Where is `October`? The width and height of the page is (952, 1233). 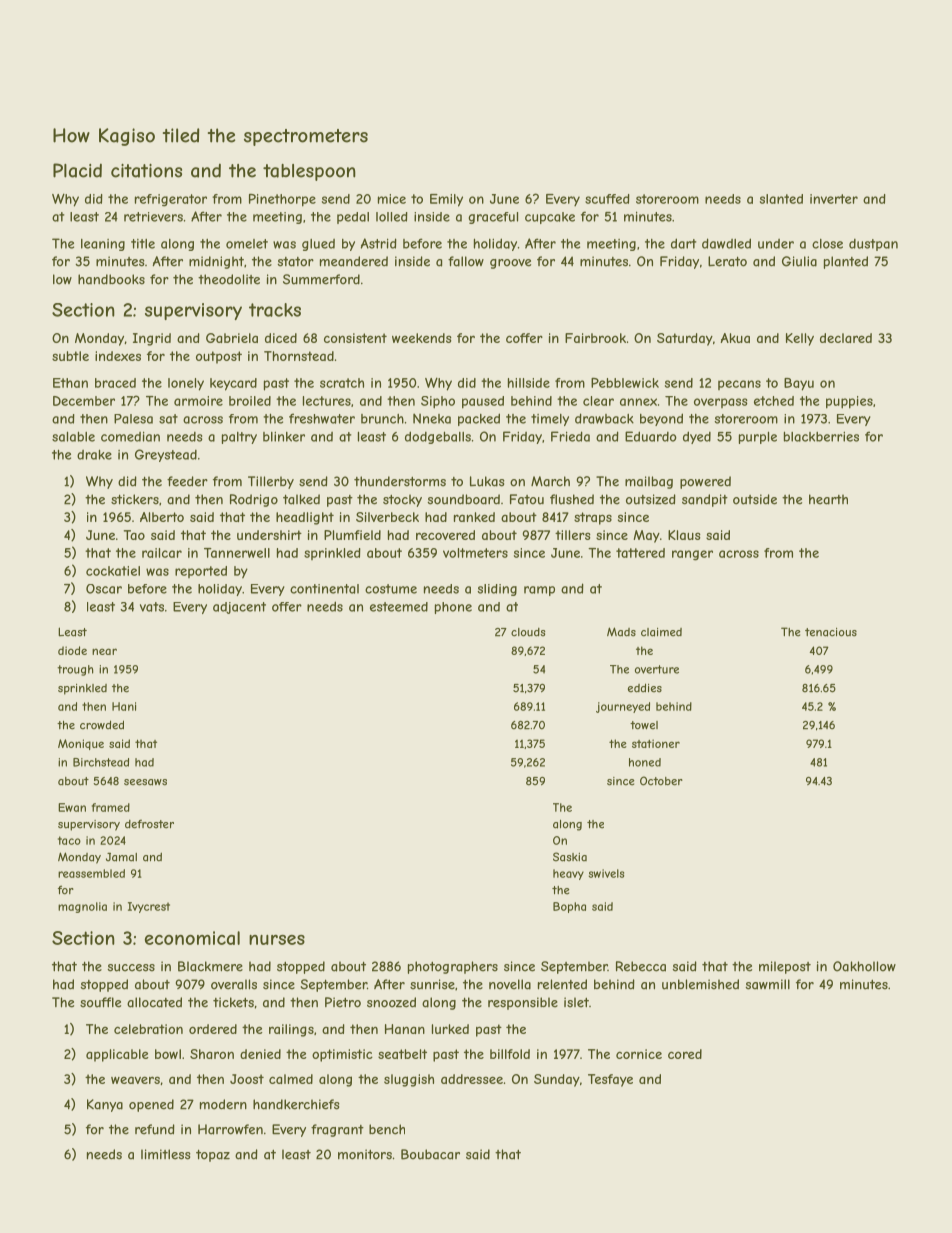 October is located at coordinates (661, 781).
